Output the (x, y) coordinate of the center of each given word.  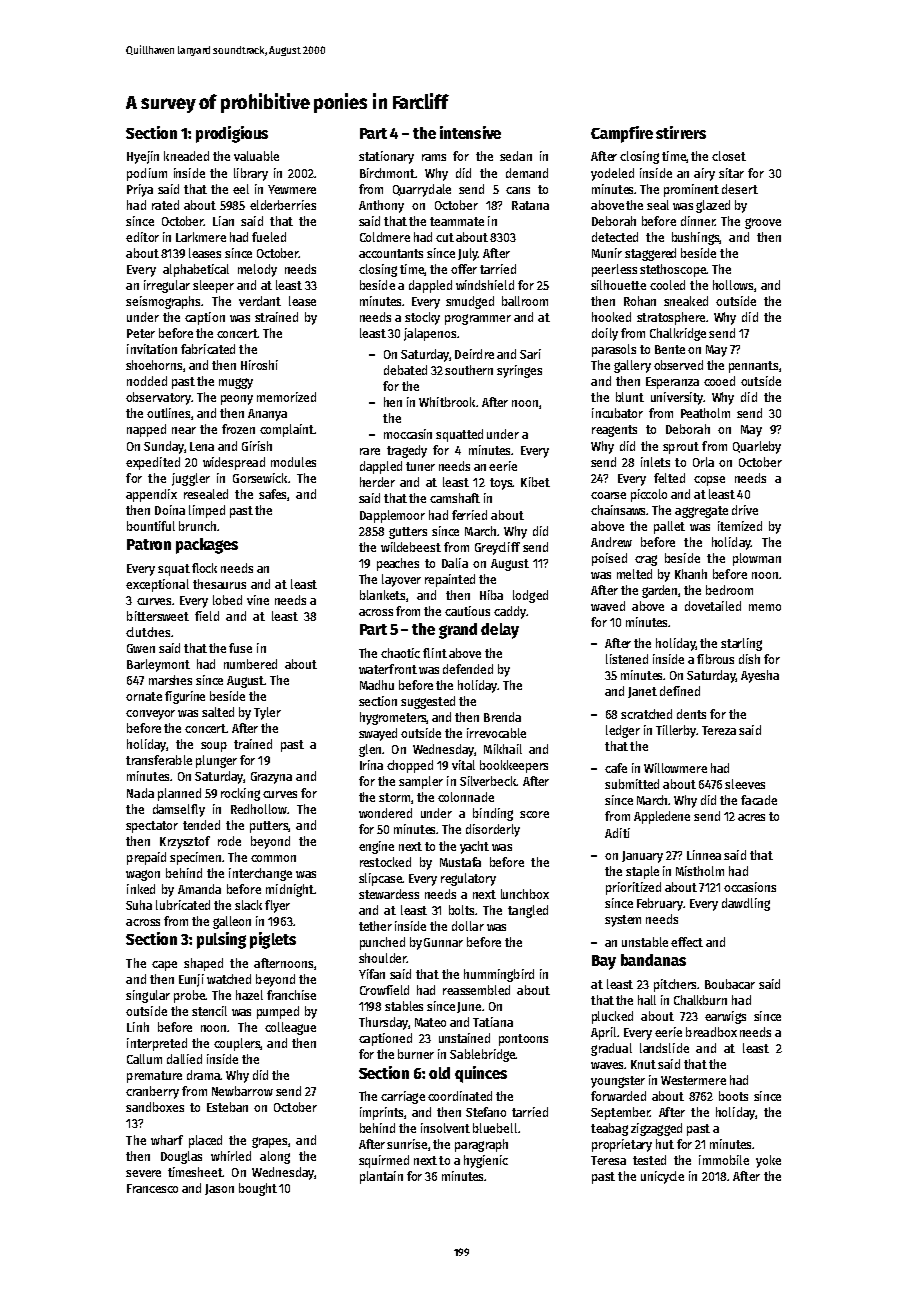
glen (370, 750)
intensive (470, 132)
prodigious (232, 134)
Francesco (152, 1188)
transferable (159, 760)
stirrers (681, 132)
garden (660, 591)
